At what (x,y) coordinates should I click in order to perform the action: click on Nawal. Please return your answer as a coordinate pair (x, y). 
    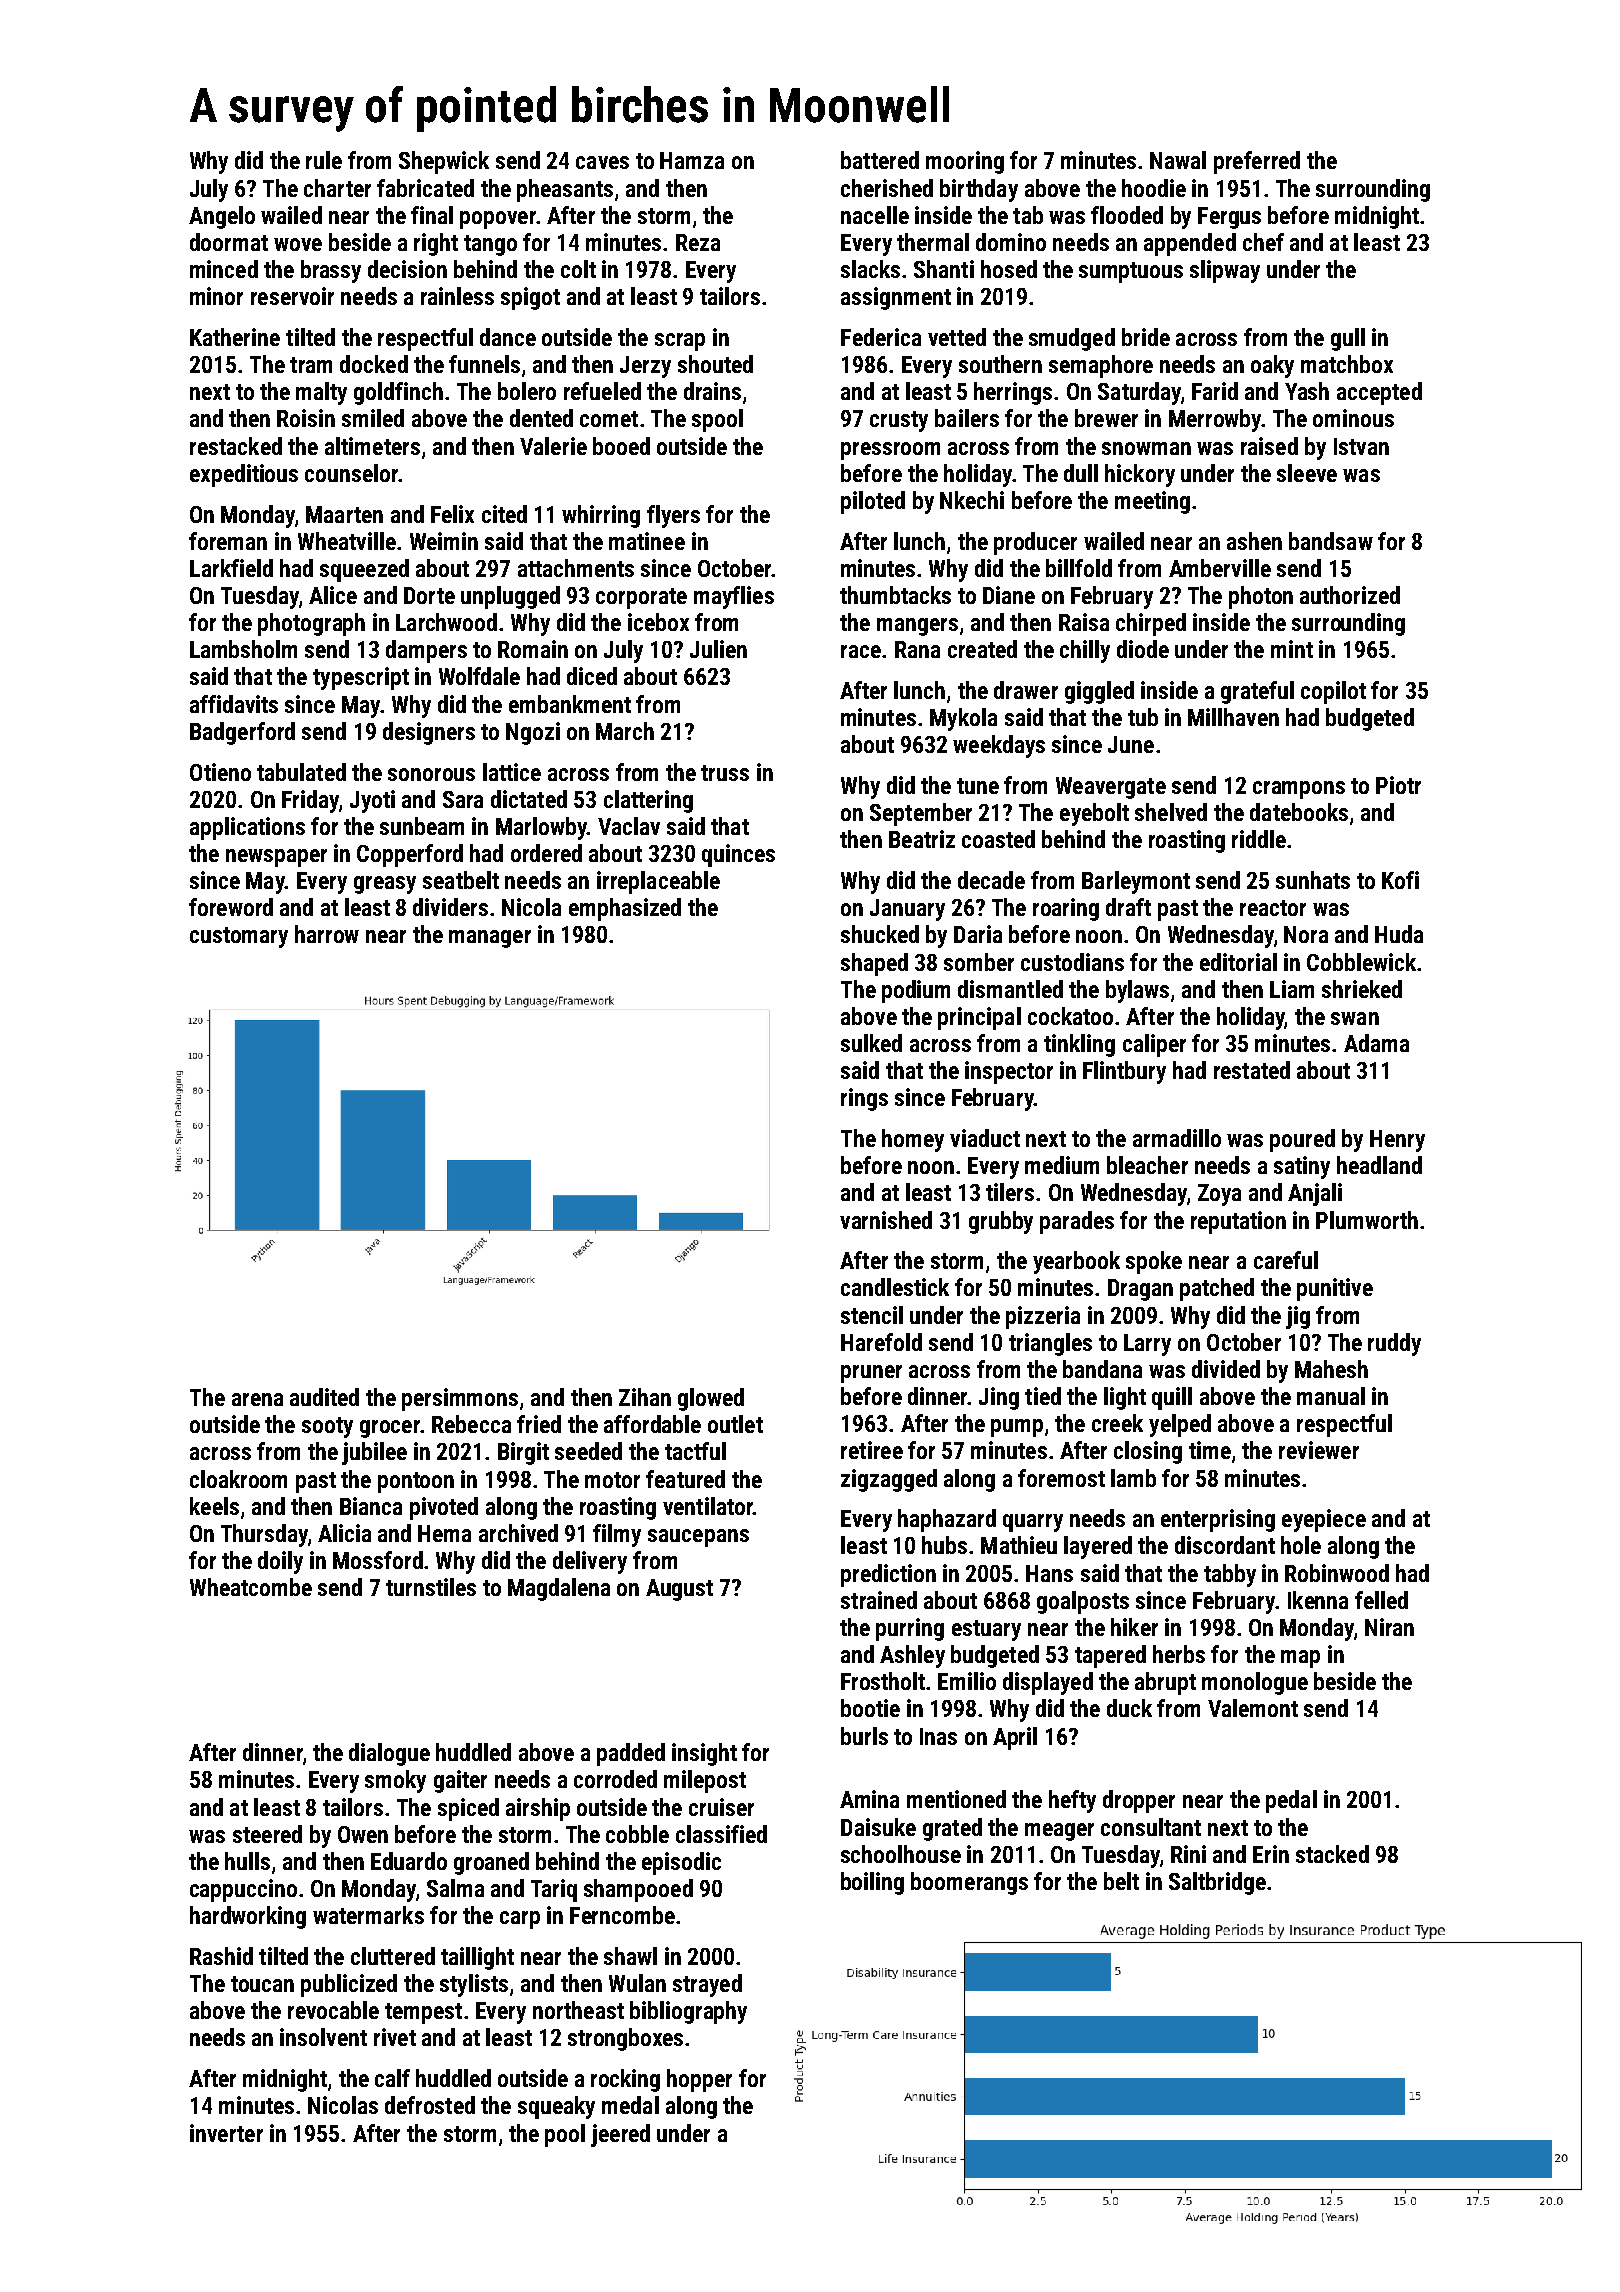
    Looking at the image, I should click on (1178, 160).
